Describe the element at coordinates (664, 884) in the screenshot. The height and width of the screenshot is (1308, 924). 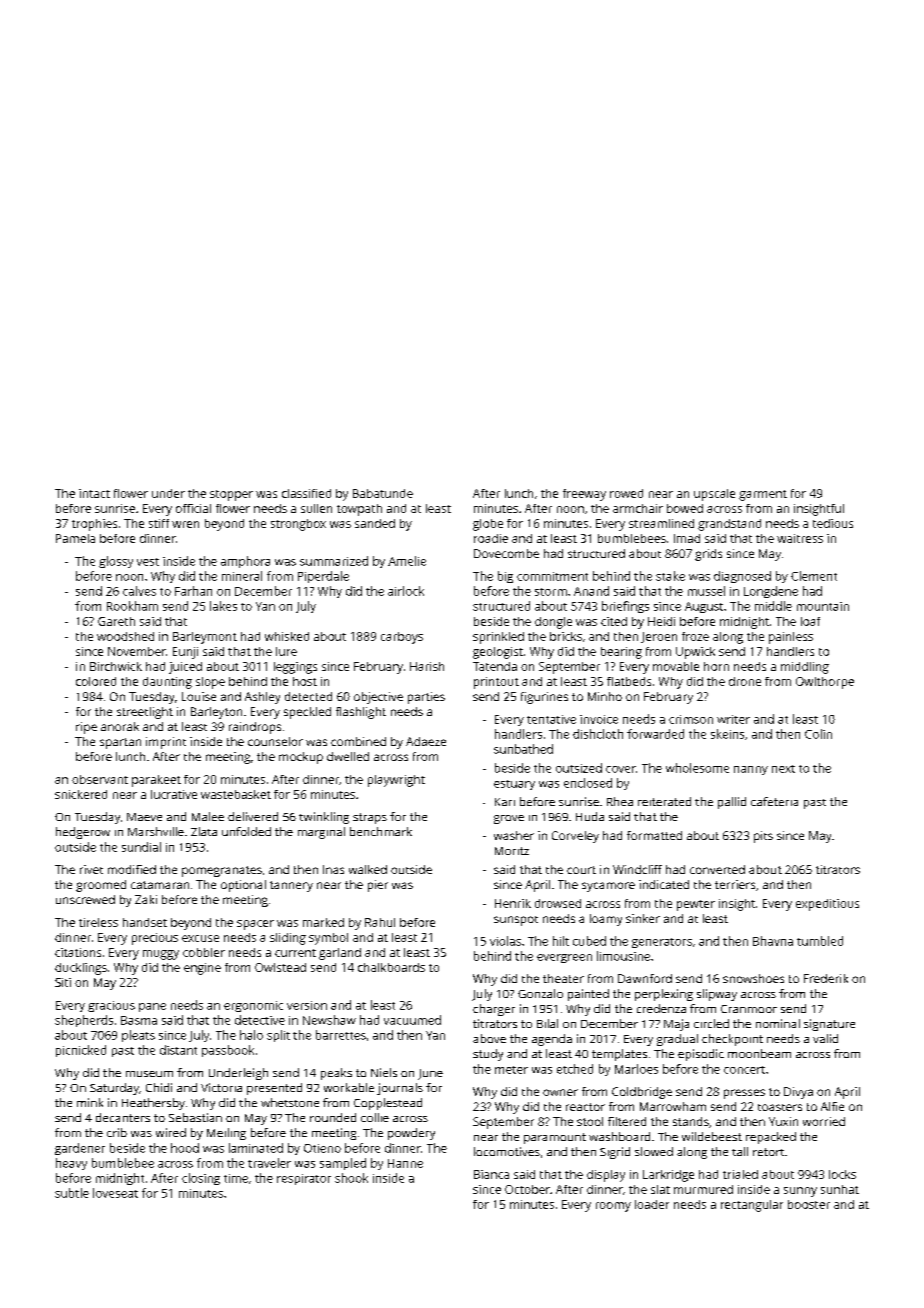
I see `indicated` at that location.
